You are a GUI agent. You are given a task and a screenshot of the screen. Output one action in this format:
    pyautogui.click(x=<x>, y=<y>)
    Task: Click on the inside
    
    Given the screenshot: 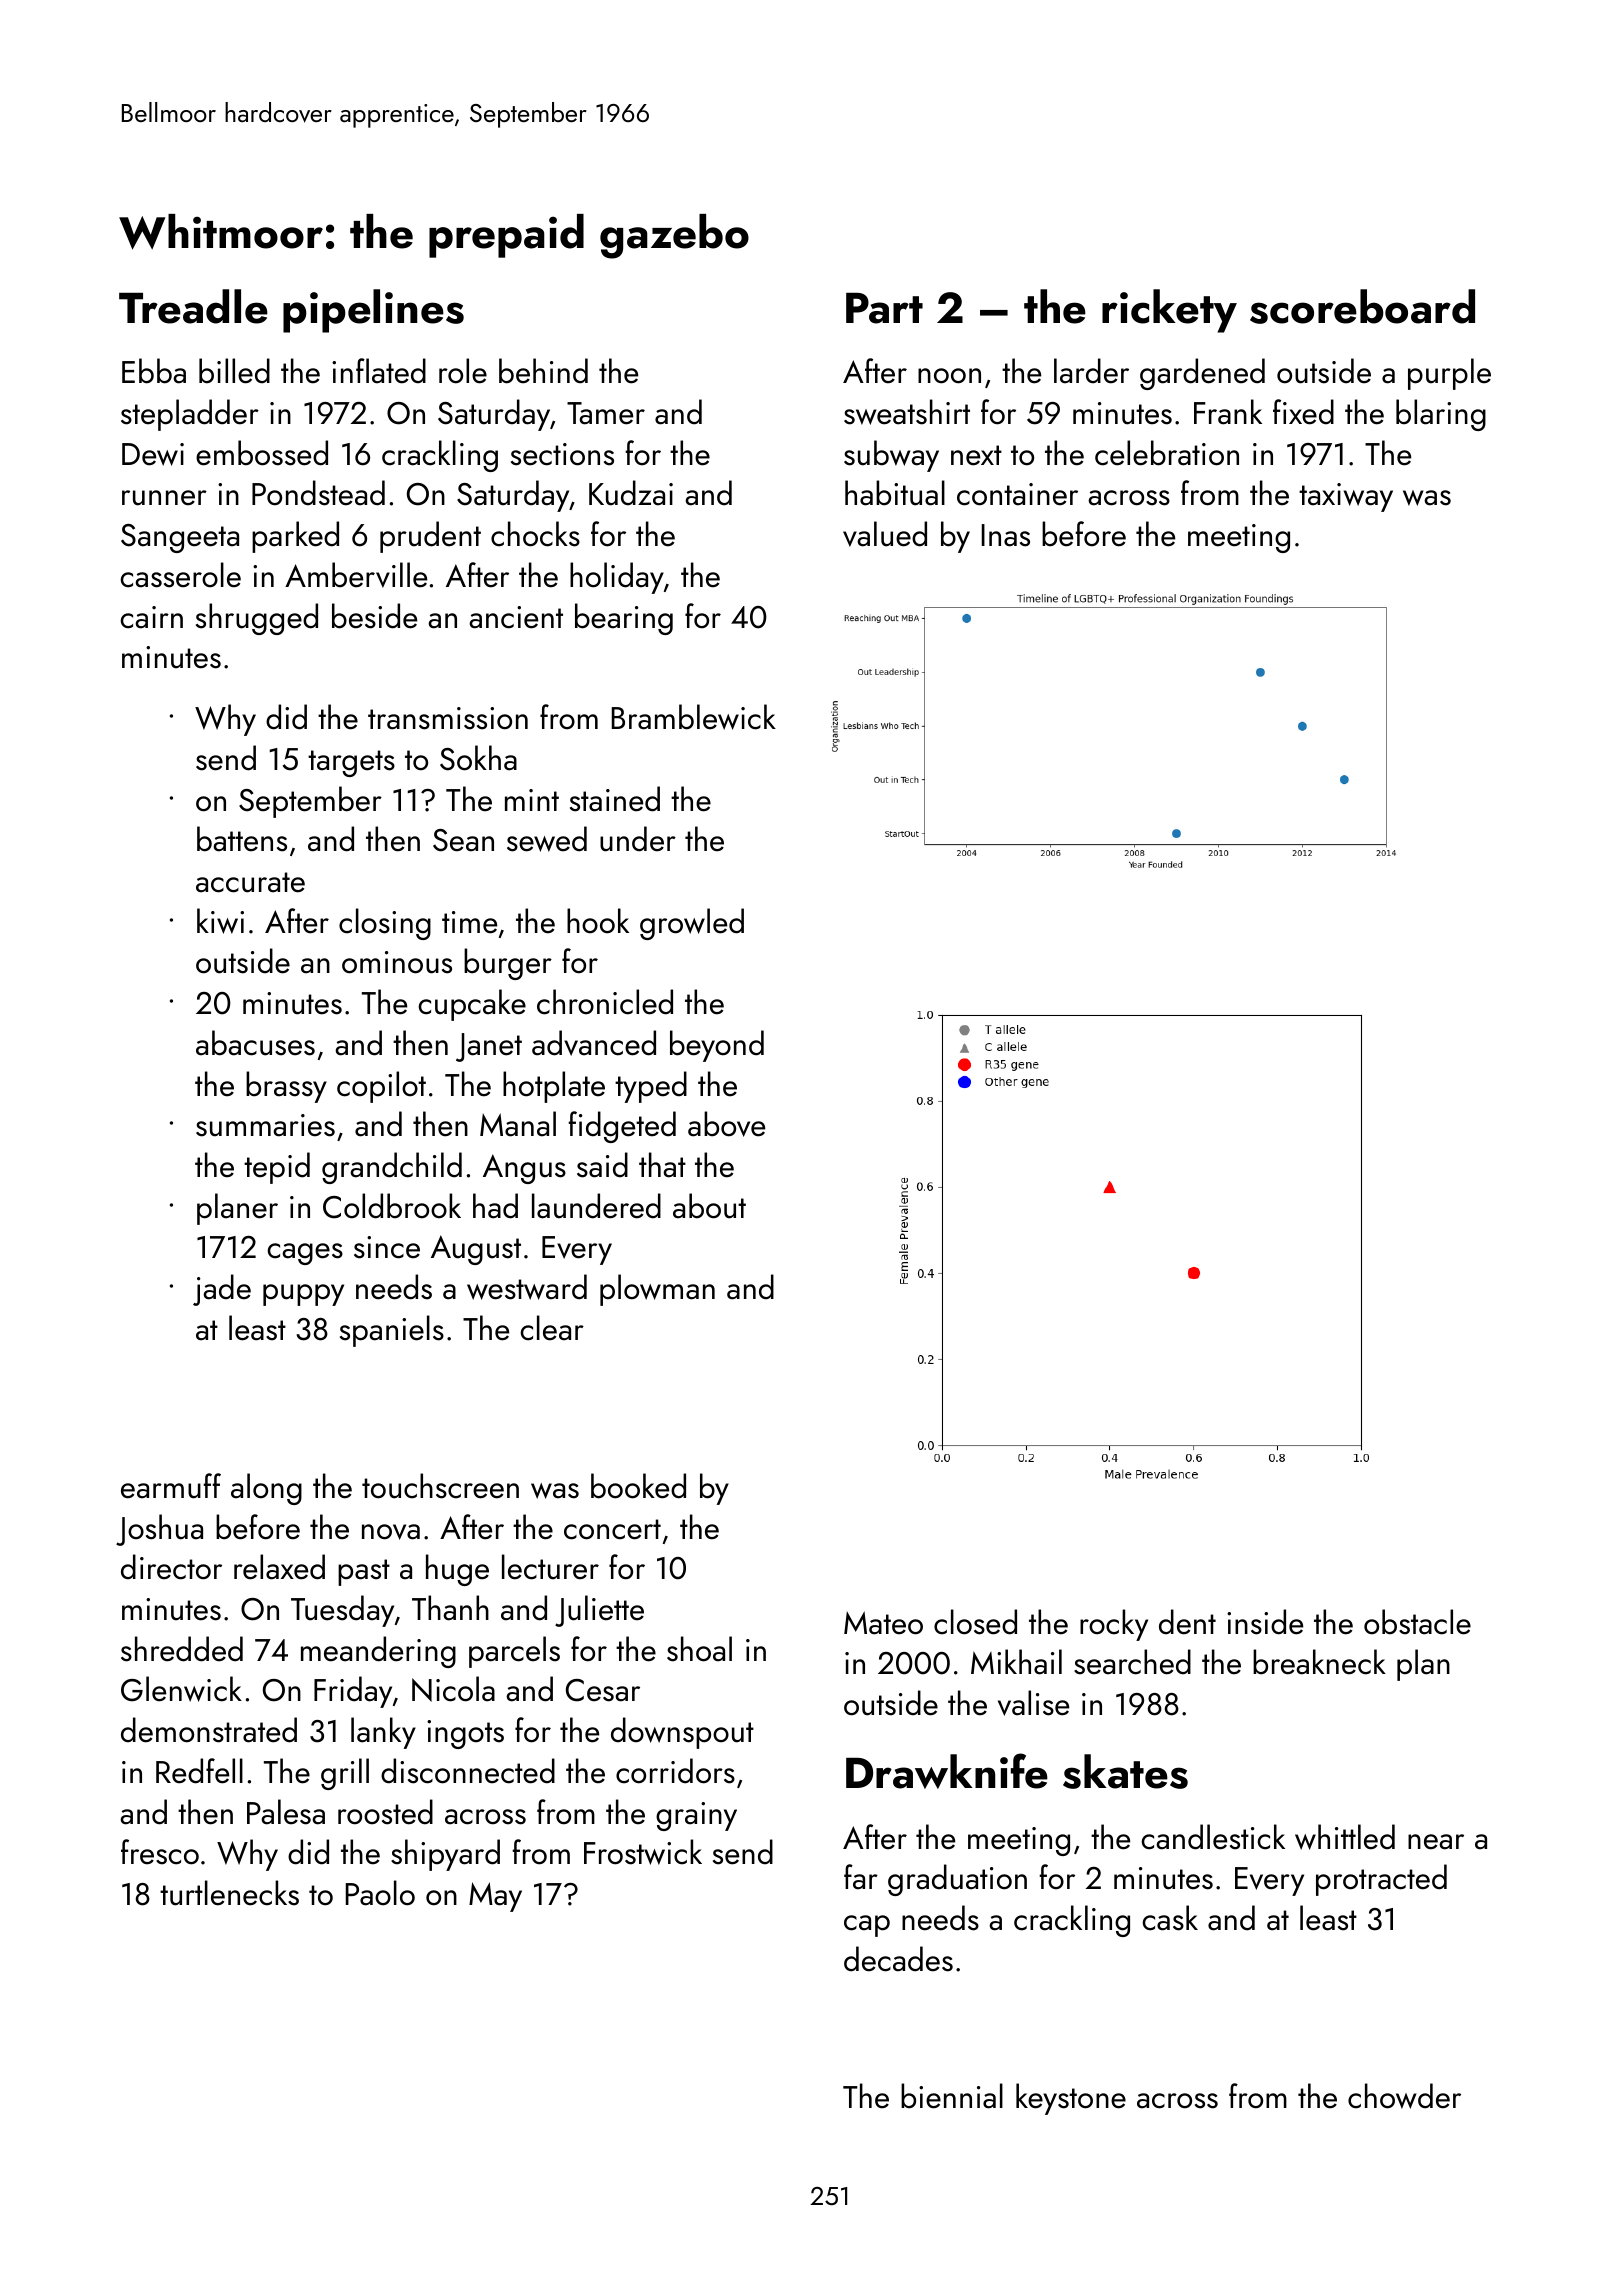 What is the action you would take?
    pyautogui.click(x=1265, y=1622)
